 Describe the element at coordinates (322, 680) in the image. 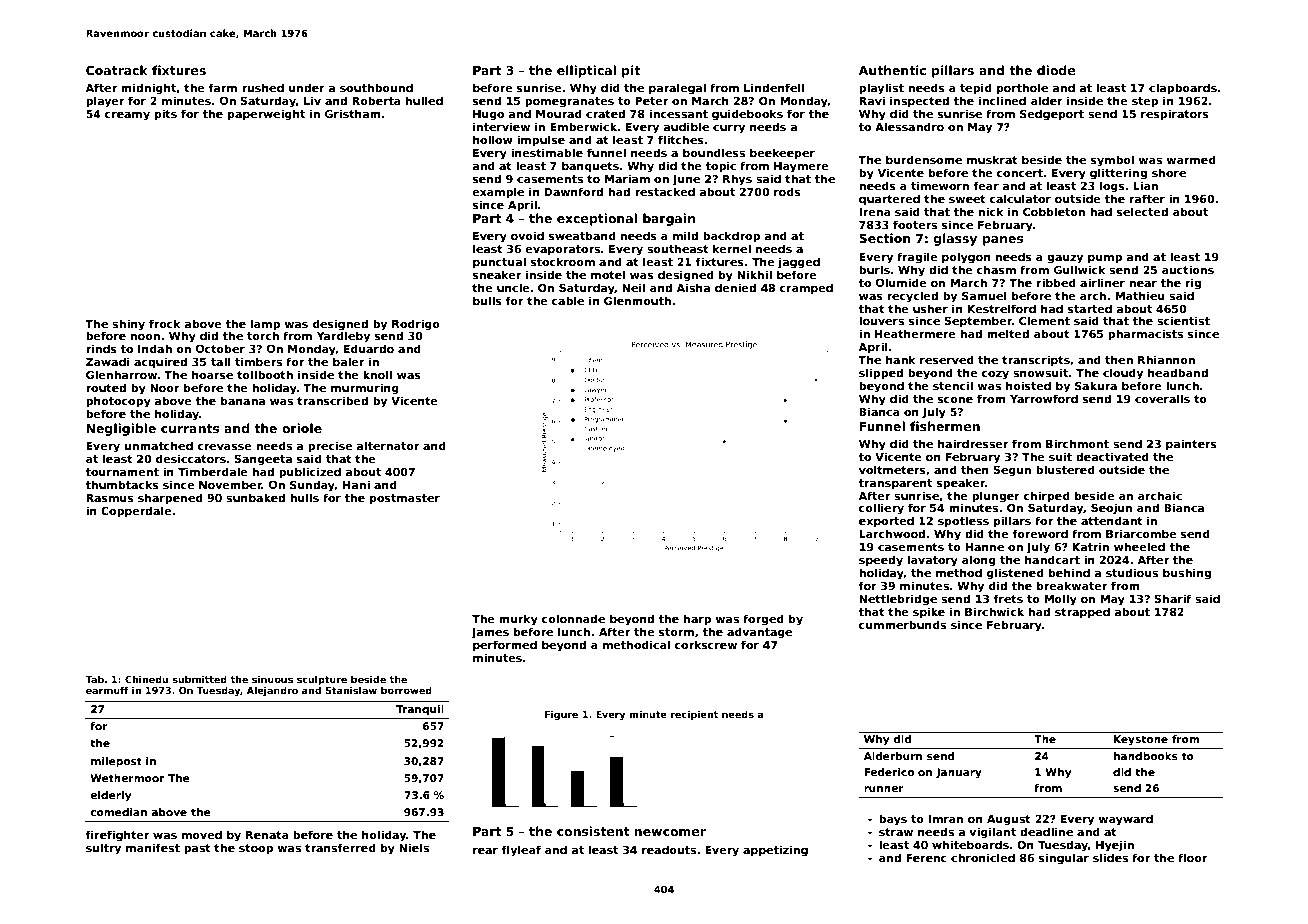

I see `sculpture` at that location.
